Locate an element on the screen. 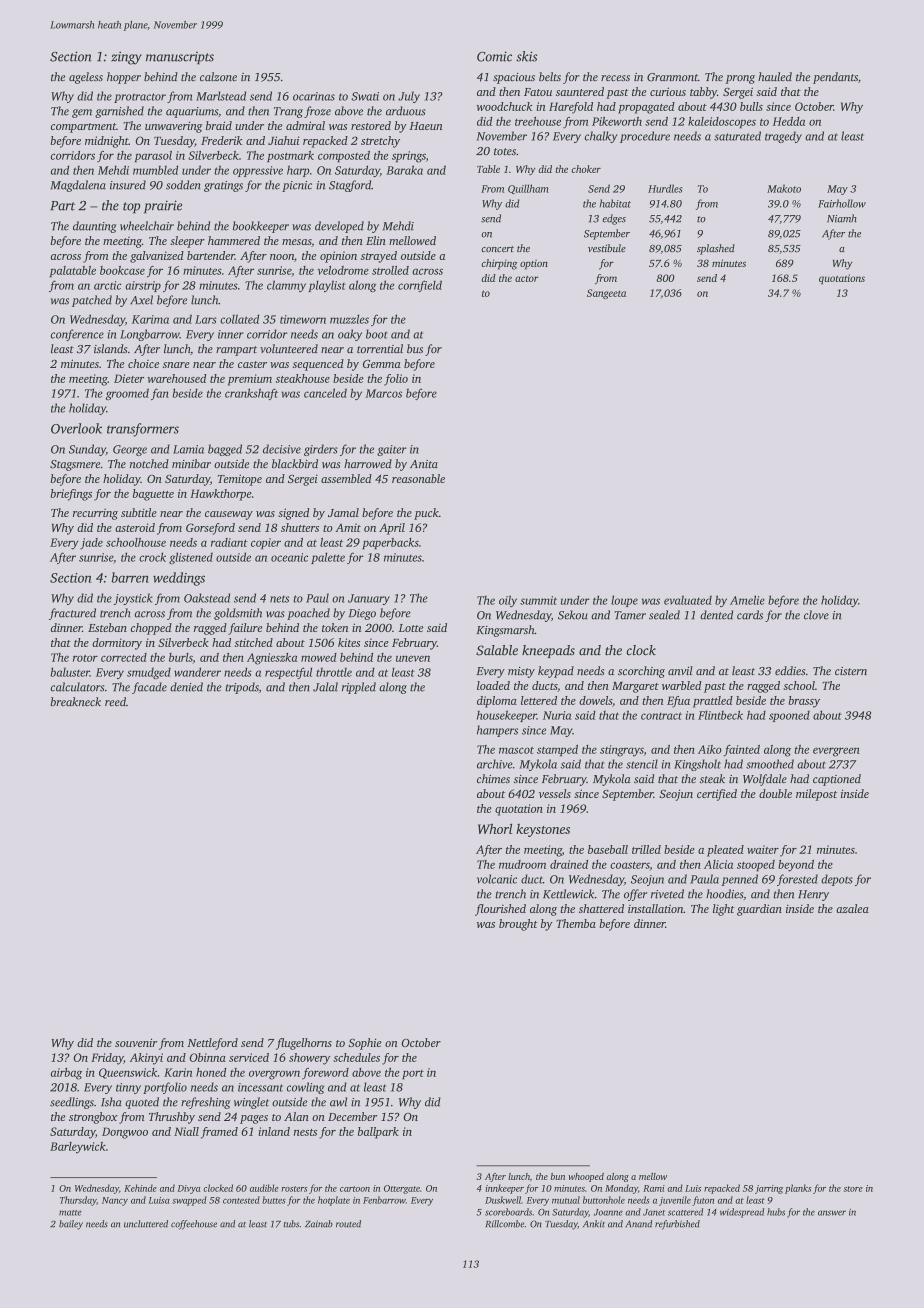 This screenshot has height=1308, width=924. ageless is located at coordinates (86, 78).
